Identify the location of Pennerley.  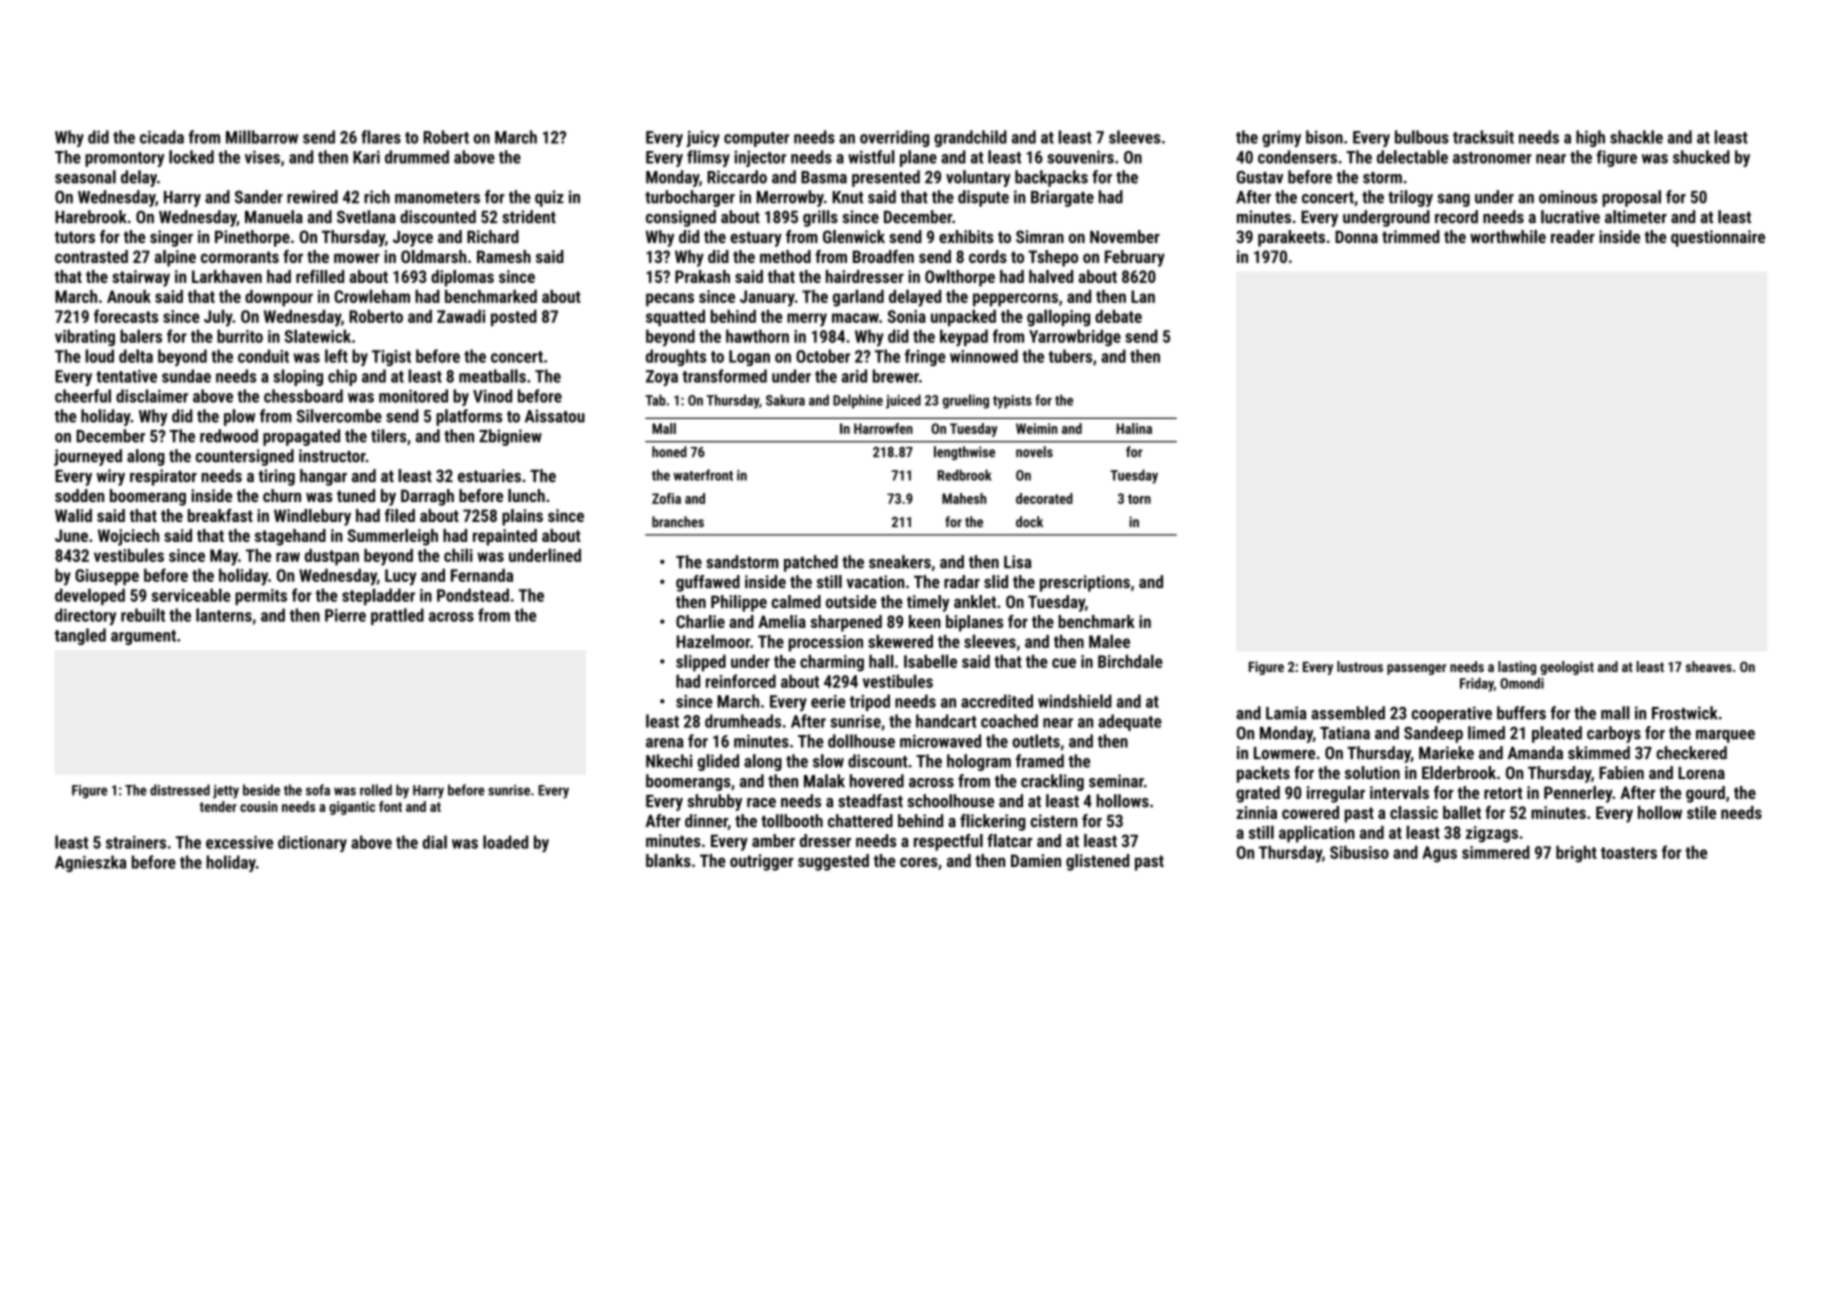
(1578, 794).
